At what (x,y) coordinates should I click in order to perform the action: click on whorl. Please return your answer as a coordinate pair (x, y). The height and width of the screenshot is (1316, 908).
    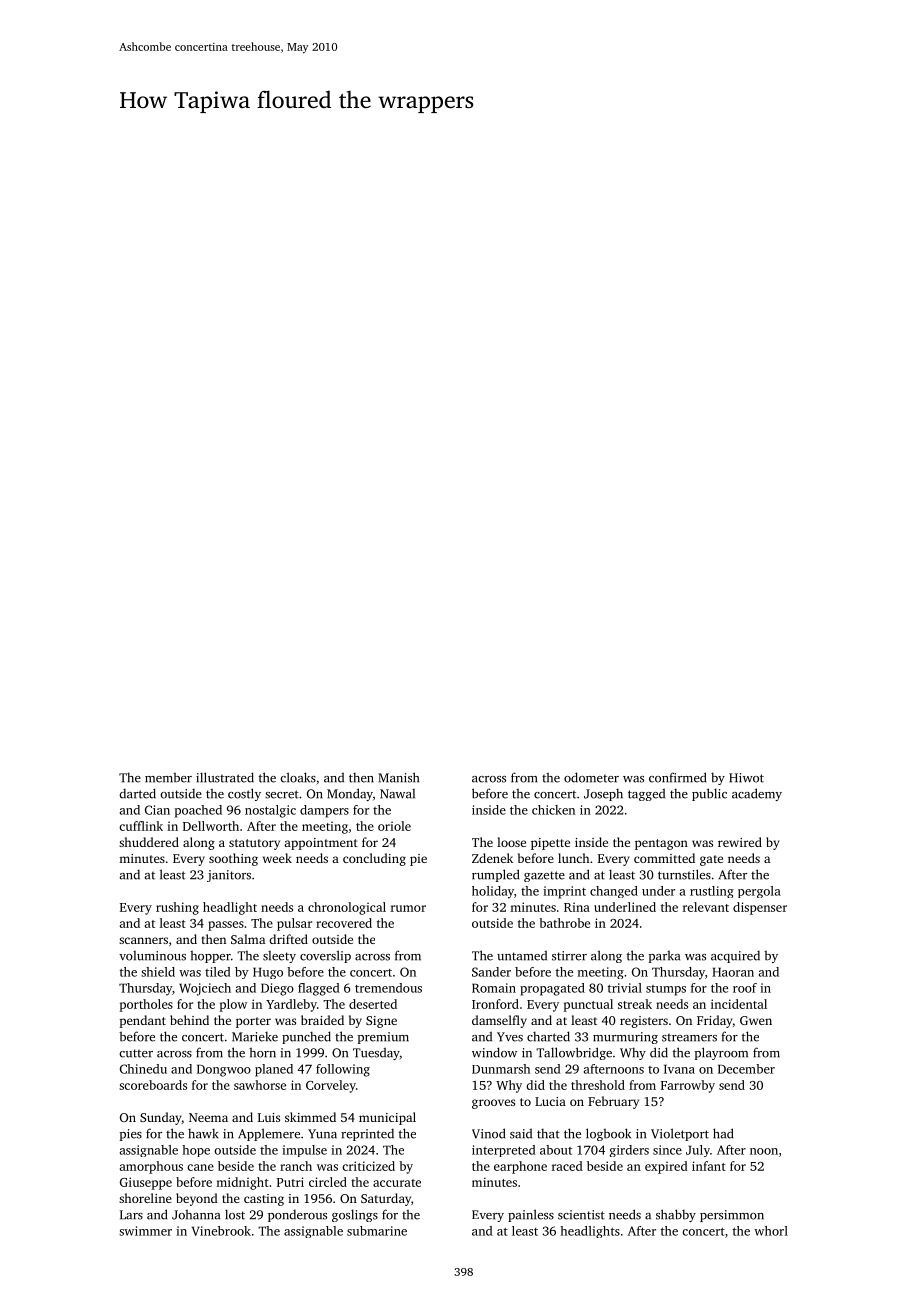
    Looking at the image, I should click on (771, 1231).
